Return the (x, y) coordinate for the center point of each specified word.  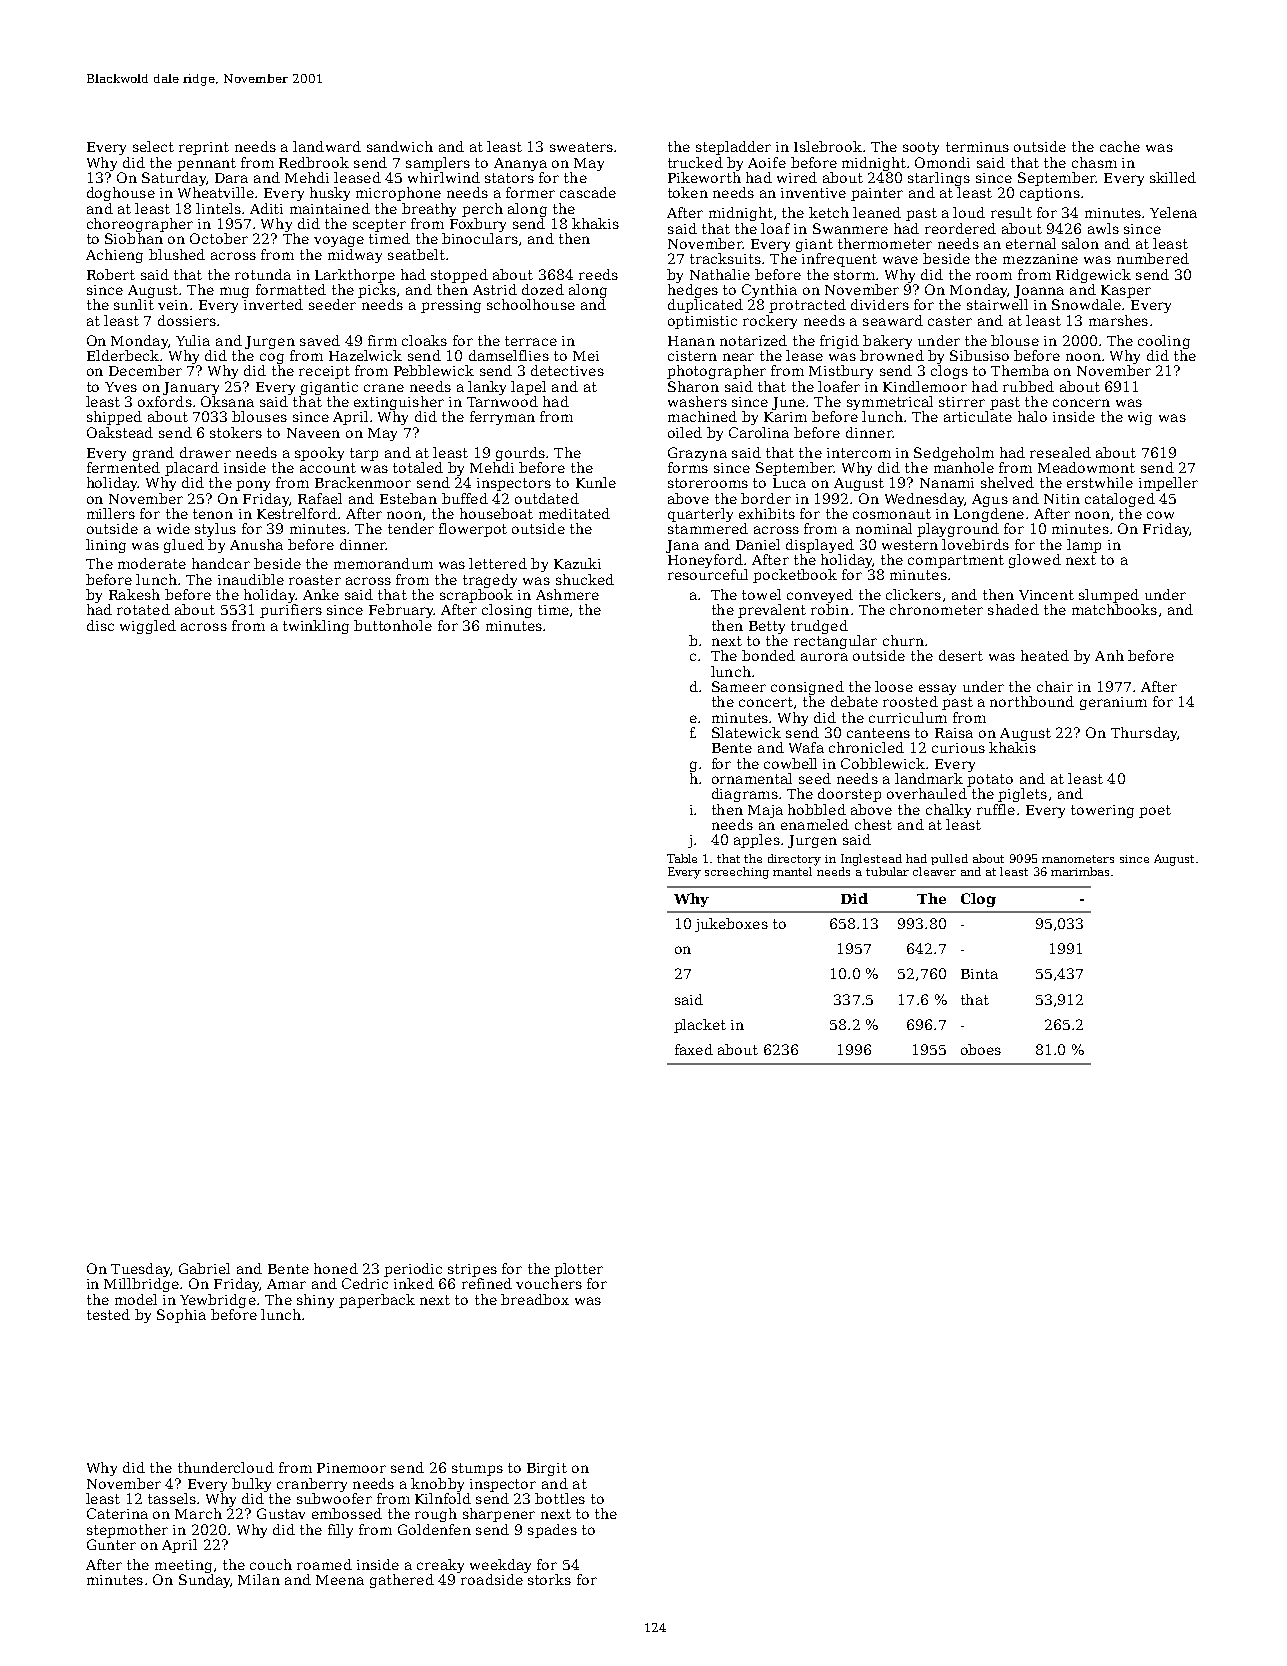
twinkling (316, 627)
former (530, 192)
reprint (204, 148)
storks (549, 1579)
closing (507, 611)
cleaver (934, 871)
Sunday (205, 1581)
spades (552, 1531)
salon (1080, 243)
